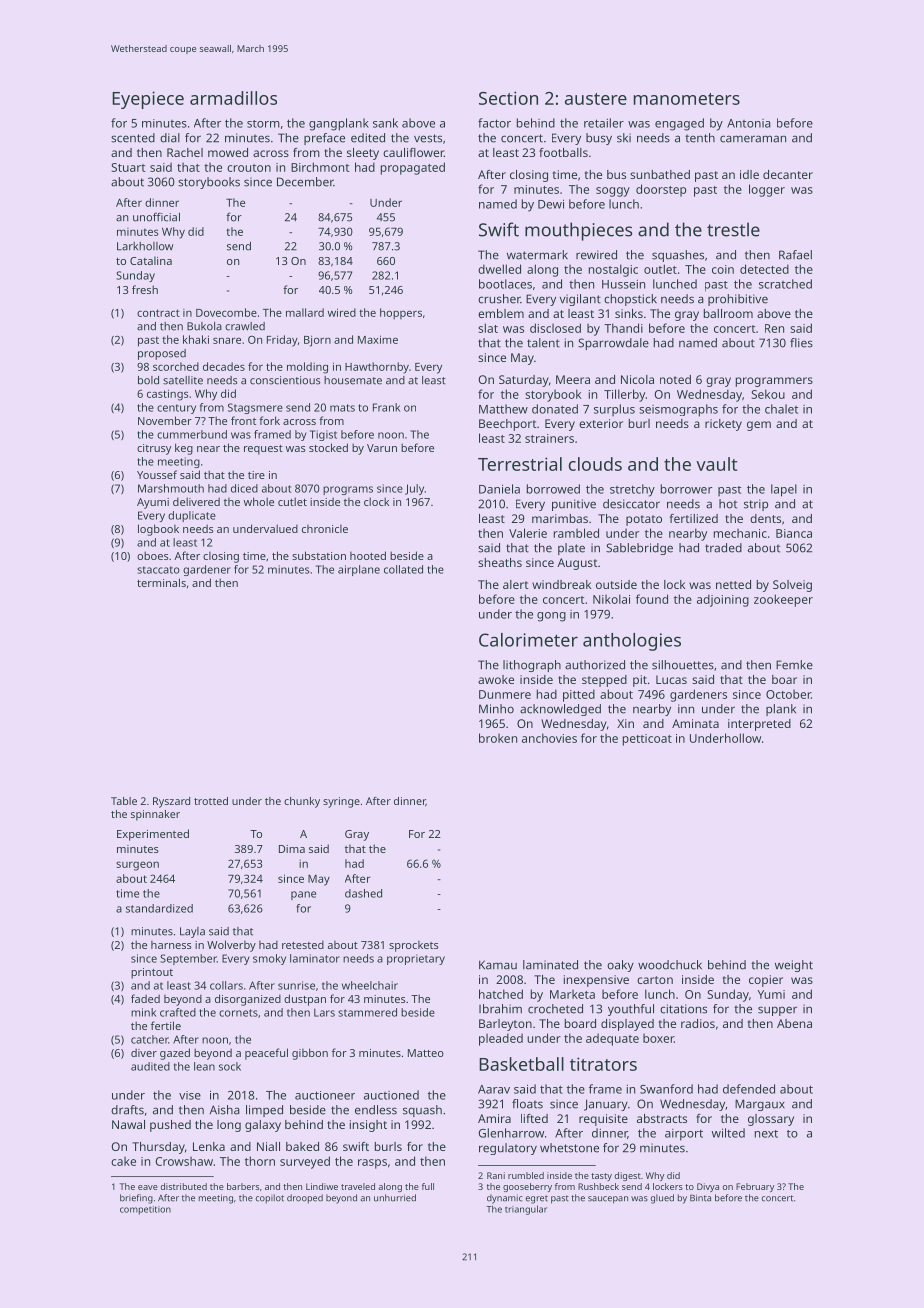 The image size is (924, 1308). What do you see at coordinates (733, 584) in the screenshot?
I see `netted` at bounding box center [733, 584].
